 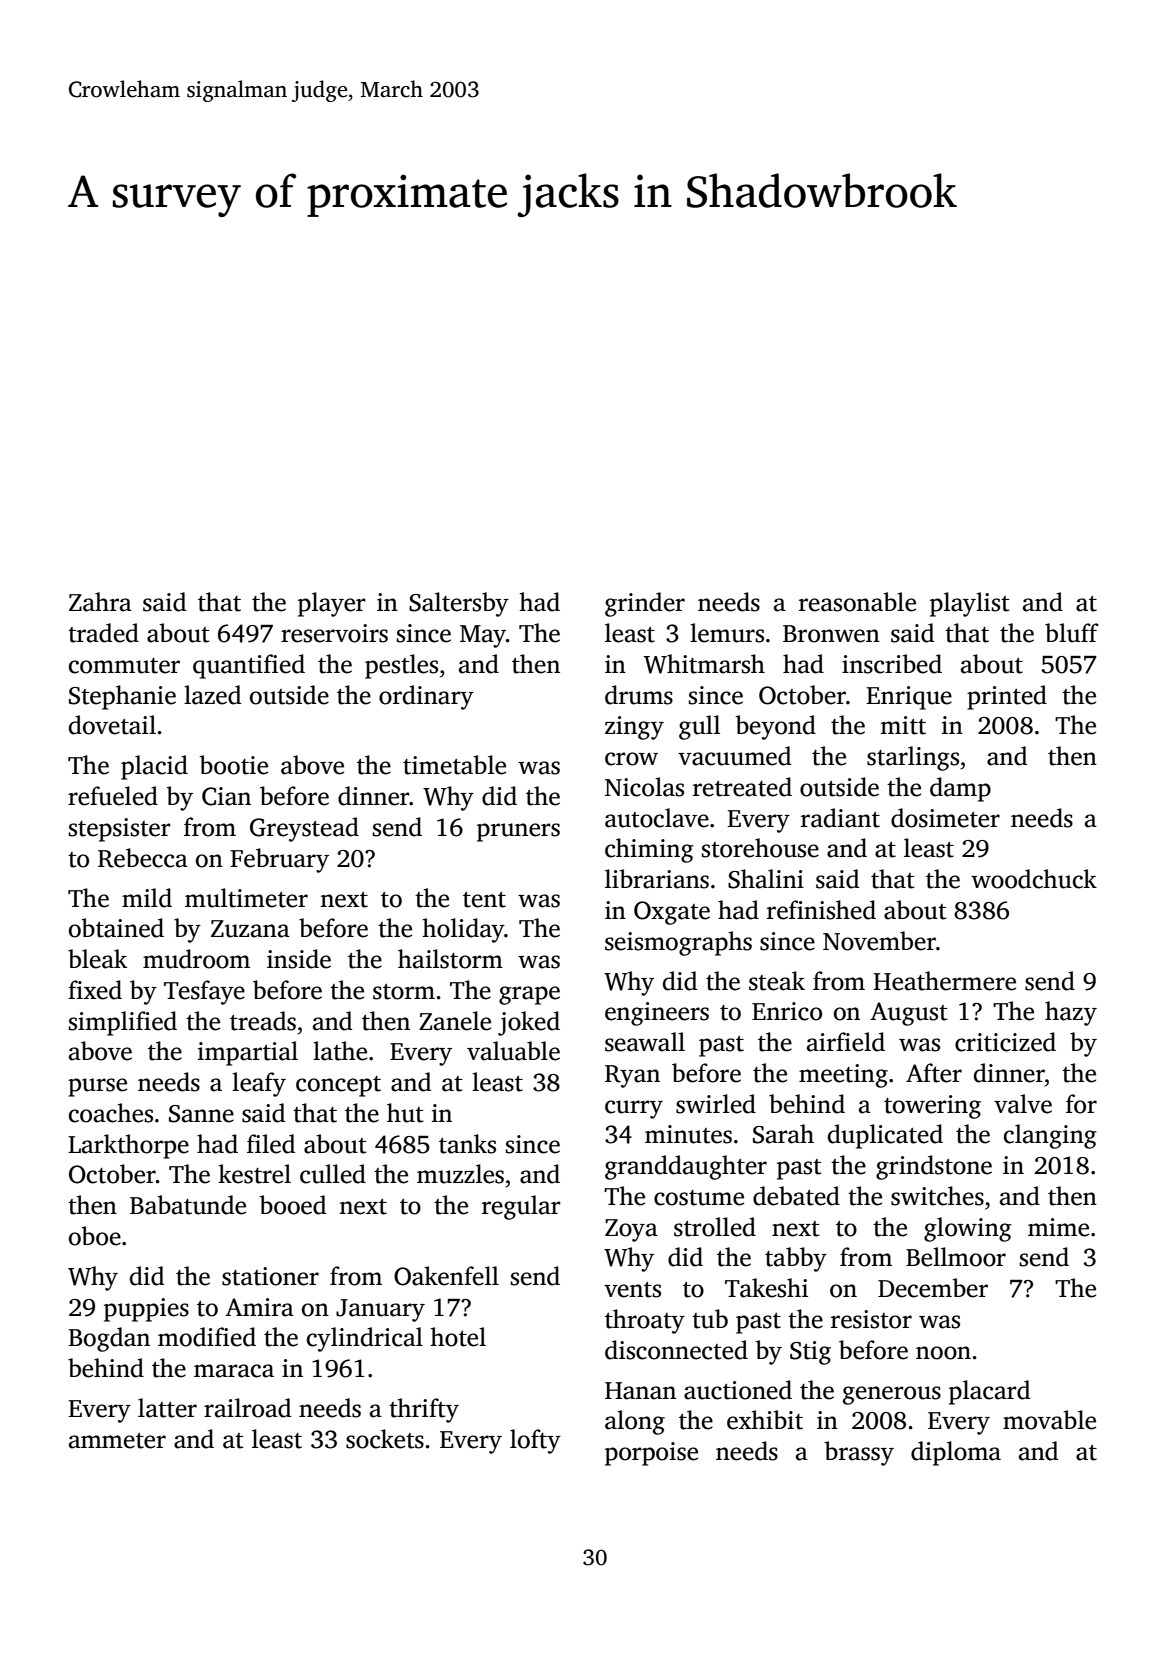 What do you see at coordinates (535, 1441) in the document?
I see `lofty` at bounding box center [535, 1441].
